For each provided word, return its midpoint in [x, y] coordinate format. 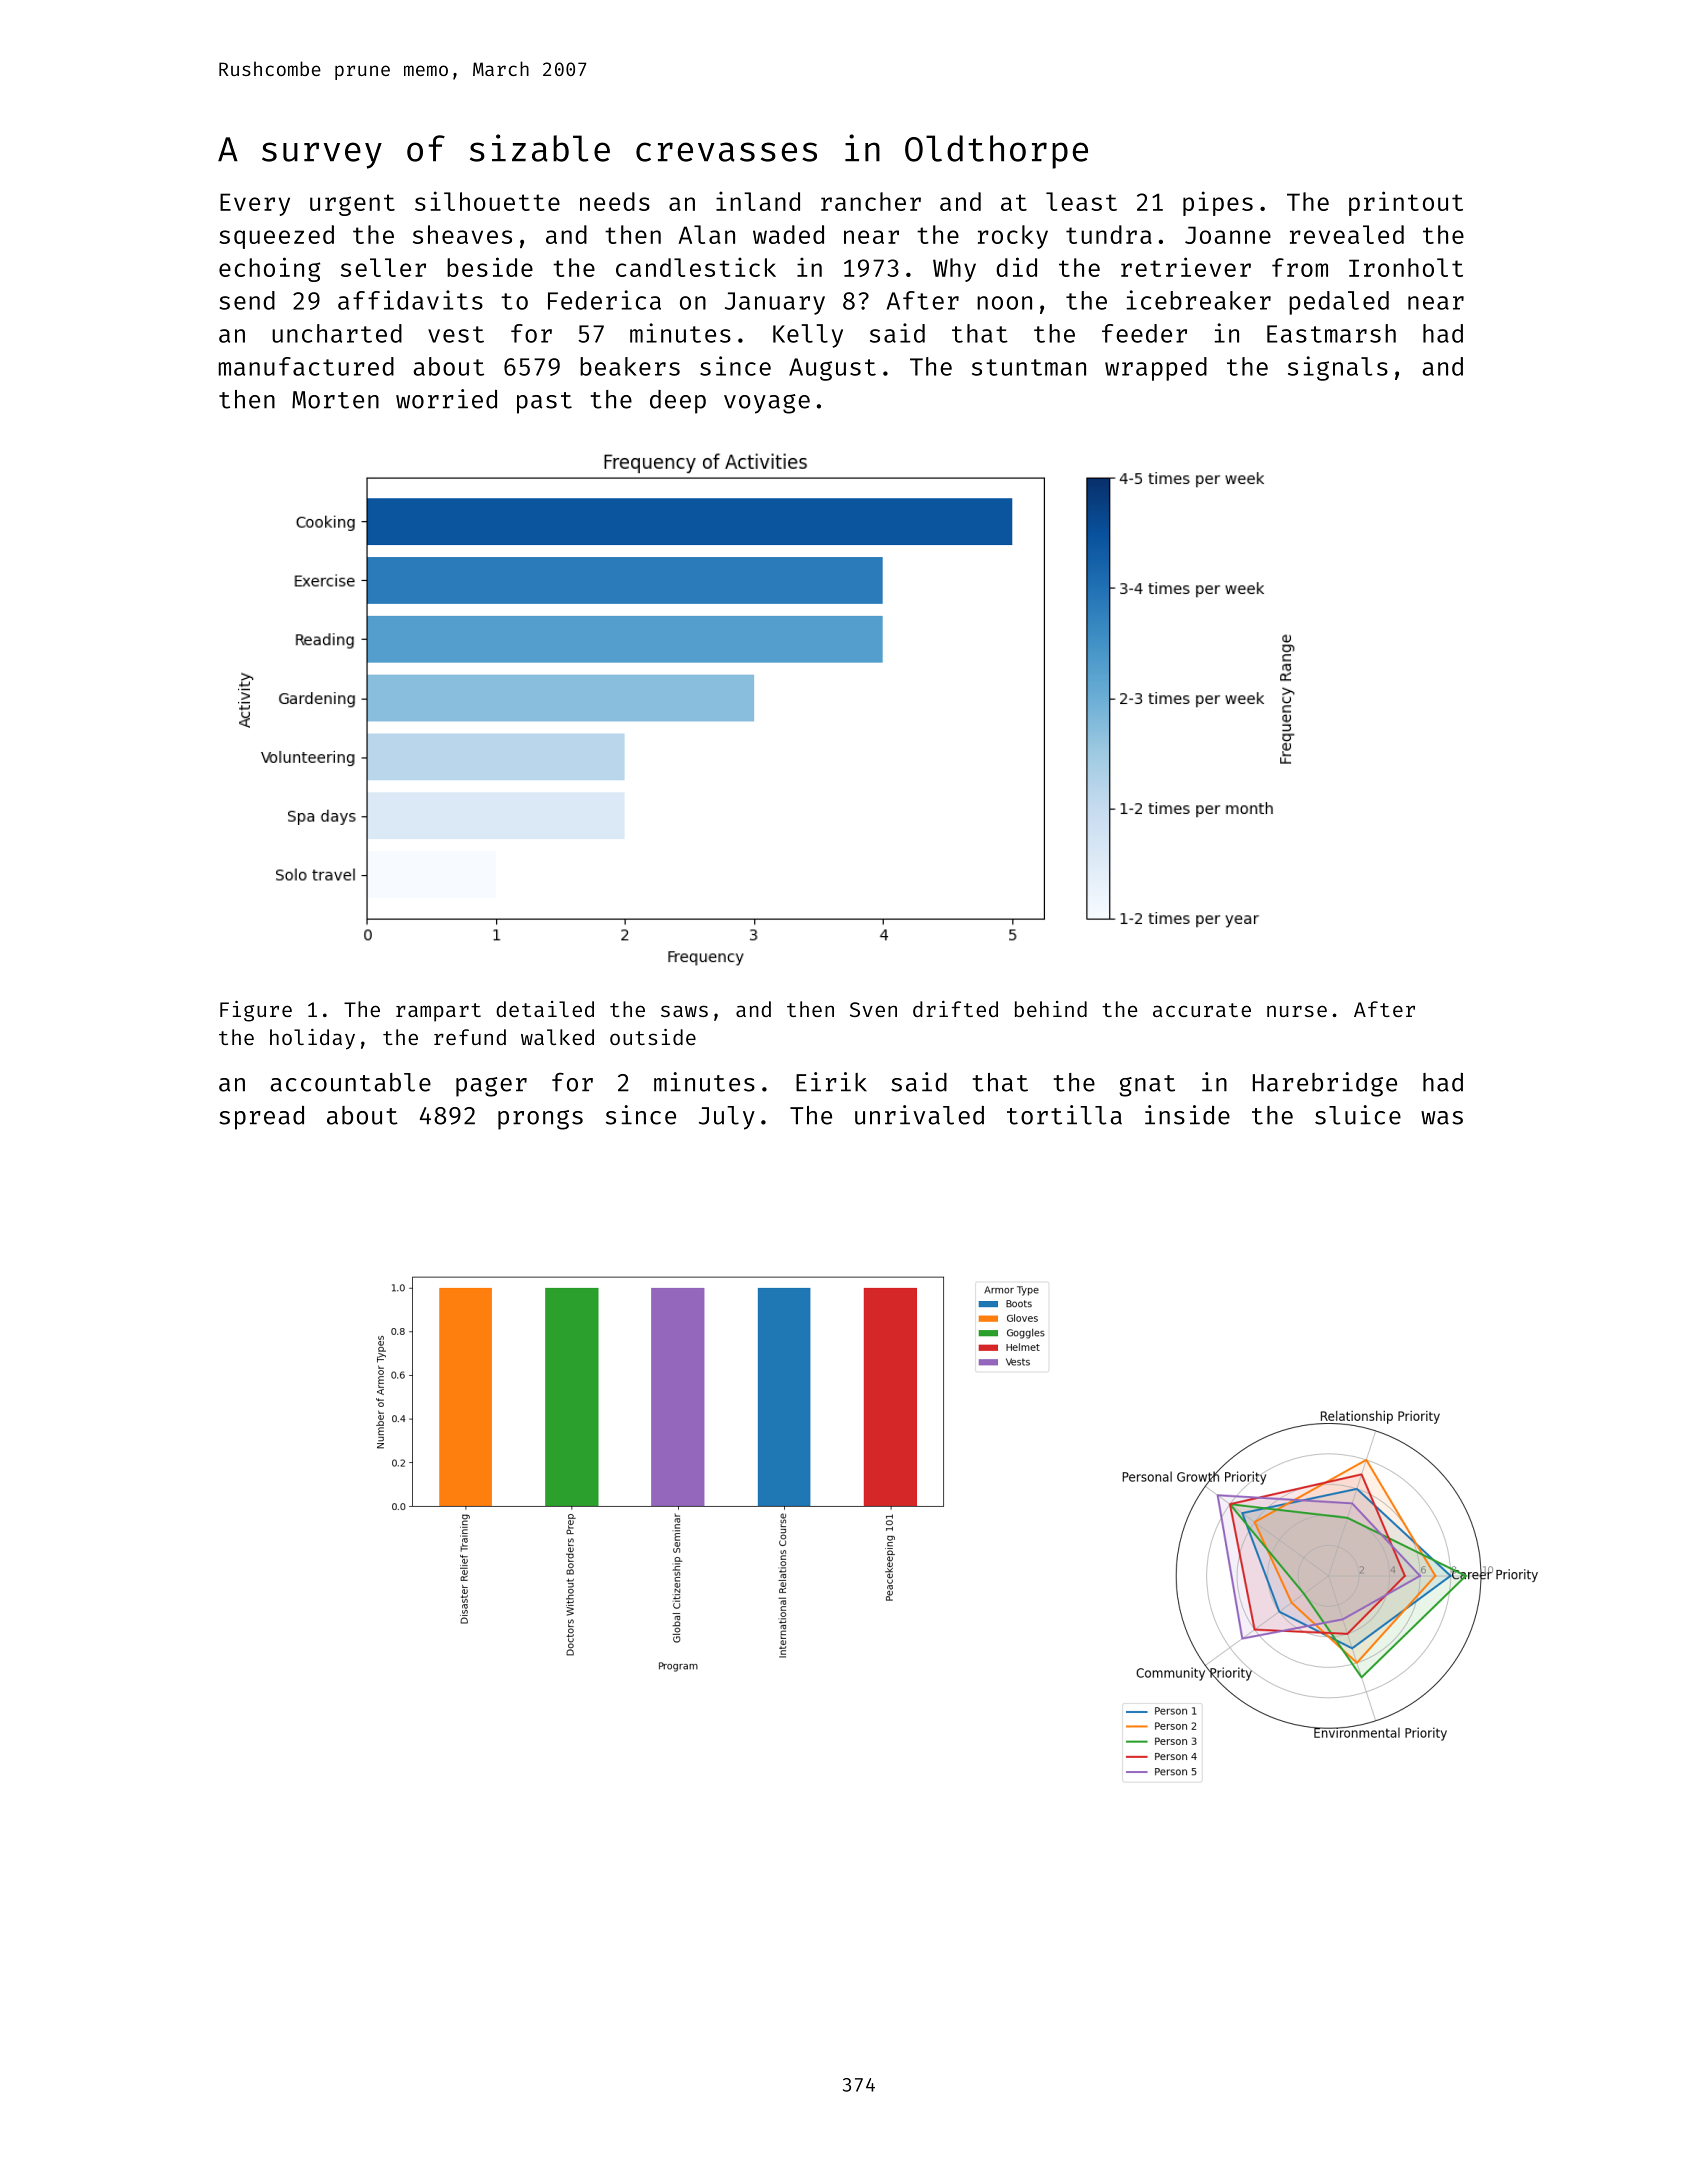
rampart [438, 1012]
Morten [335, 400]
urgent [352, 205]
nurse [1297, 1011]
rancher [871, 201]
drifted [955, 1009]
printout [1406, 203]
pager [491, 1087]
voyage [767, 404]
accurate [1202, 1010]
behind [1051, 1009]
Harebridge [1325, 1084]
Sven [873, 1009]
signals [1338, 368]
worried [446, 399]
